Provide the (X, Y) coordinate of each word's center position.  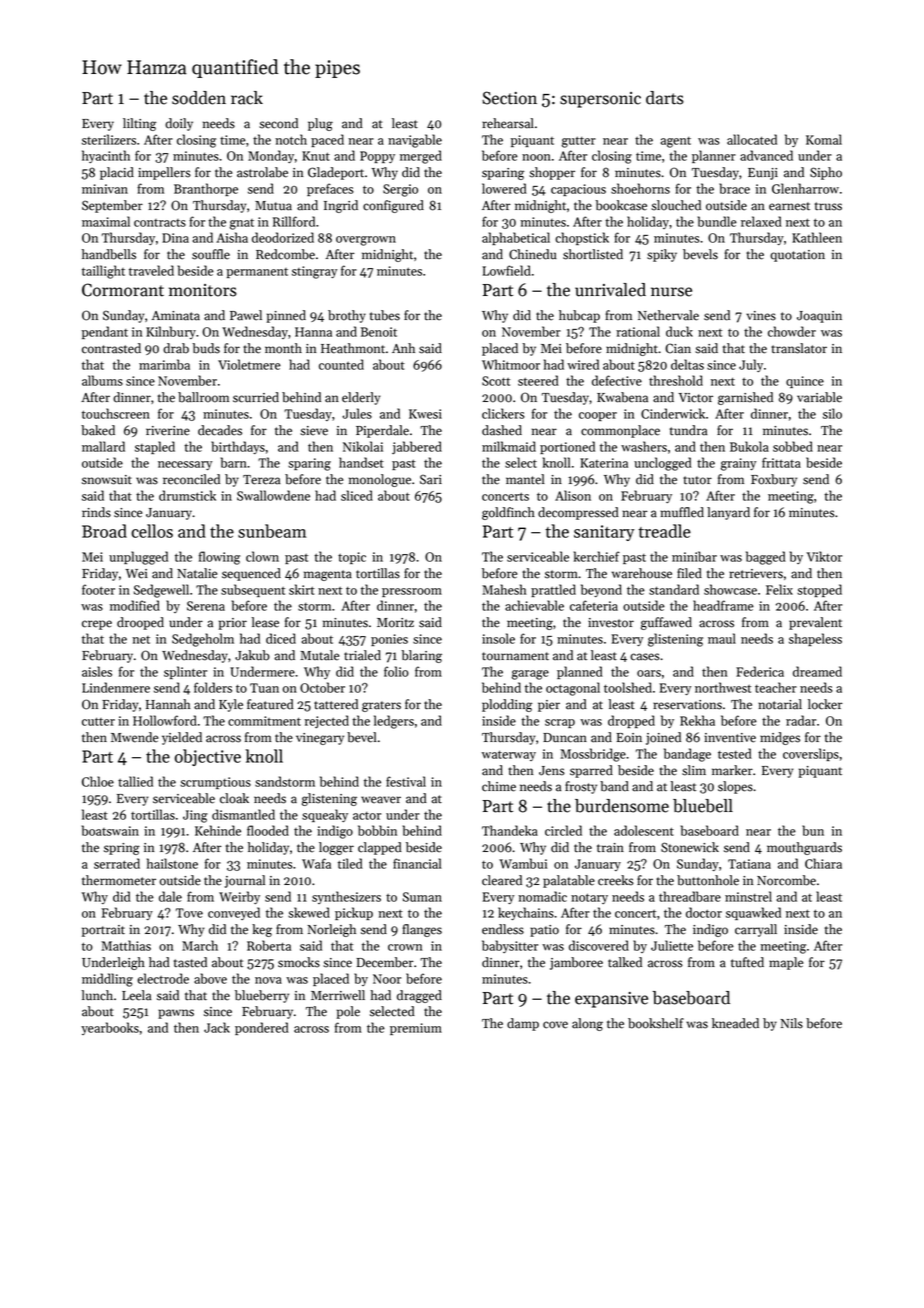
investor (611, 623)
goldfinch (508, 513)
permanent (257, 273)
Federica (760, 671)
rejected (327, 721)
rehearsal (508, 123)
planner (714, 156)
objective (208, 757)
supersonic (600, 100)
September (112, 206)
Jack (217, 1027)
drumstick (187, 495)
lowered (504, 188)
